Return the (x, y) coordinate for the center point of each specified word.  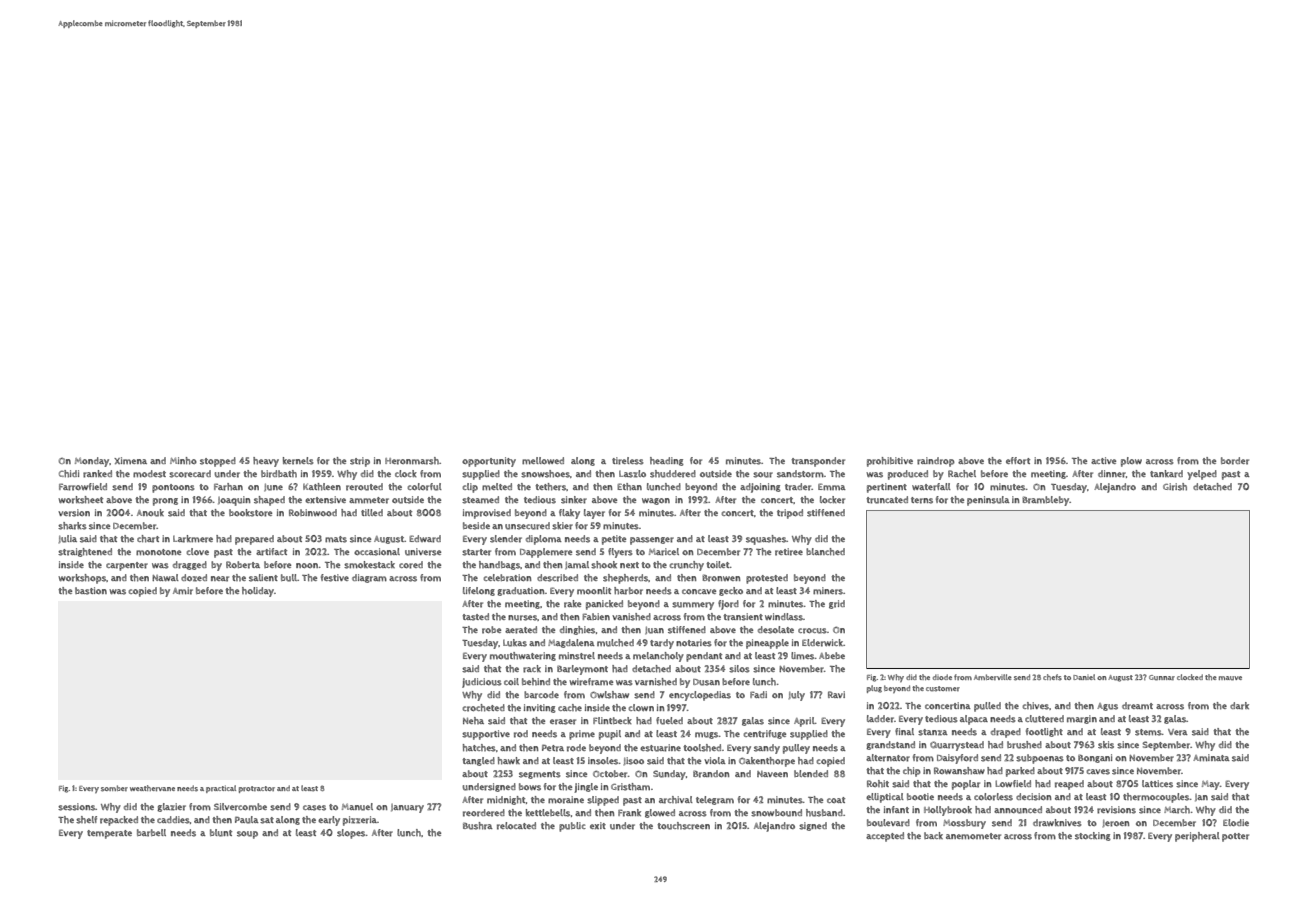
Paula (247, 820)
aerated (521, 630)
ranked (97, 474)
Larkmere (193, 539)
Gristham (630, 787)
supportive (486, 735)
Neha (473, 720)
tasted (475, 617)
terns (922, 500)
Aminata (1211, 757)
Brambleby (1045, 501)
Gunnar (1162, 678)
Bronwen (721, 578)
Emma (832, 486)
